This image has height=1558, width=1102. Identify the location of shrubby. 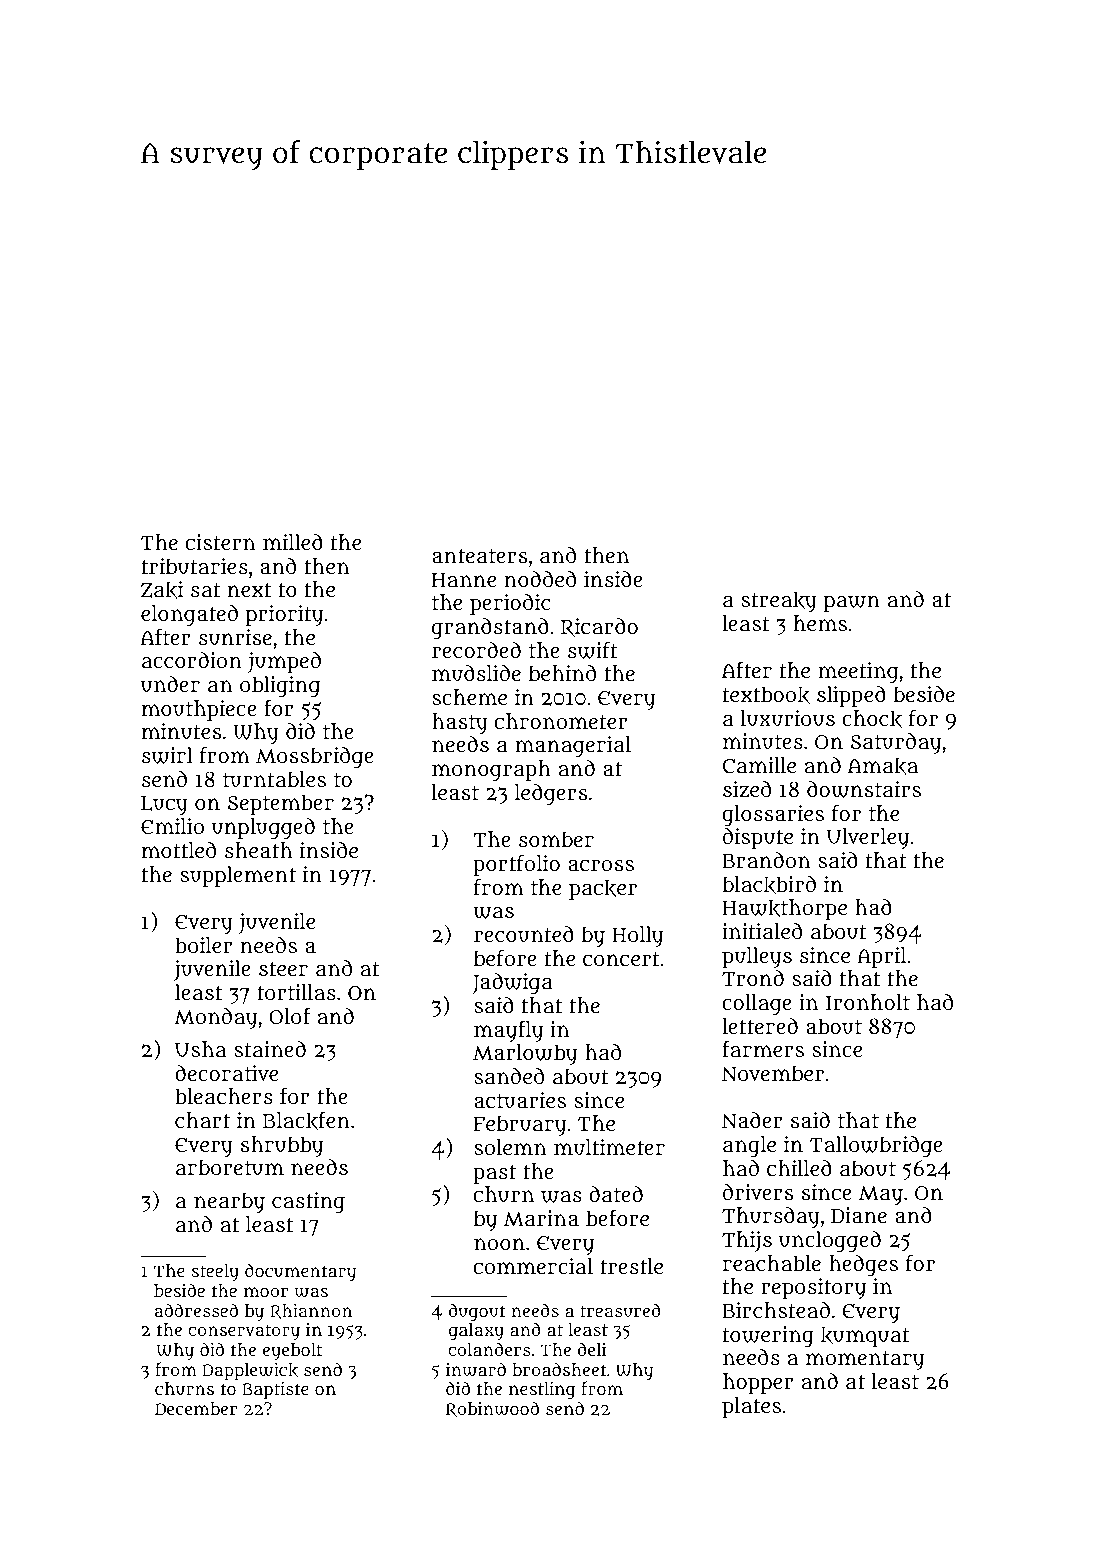
(282, 1146).
